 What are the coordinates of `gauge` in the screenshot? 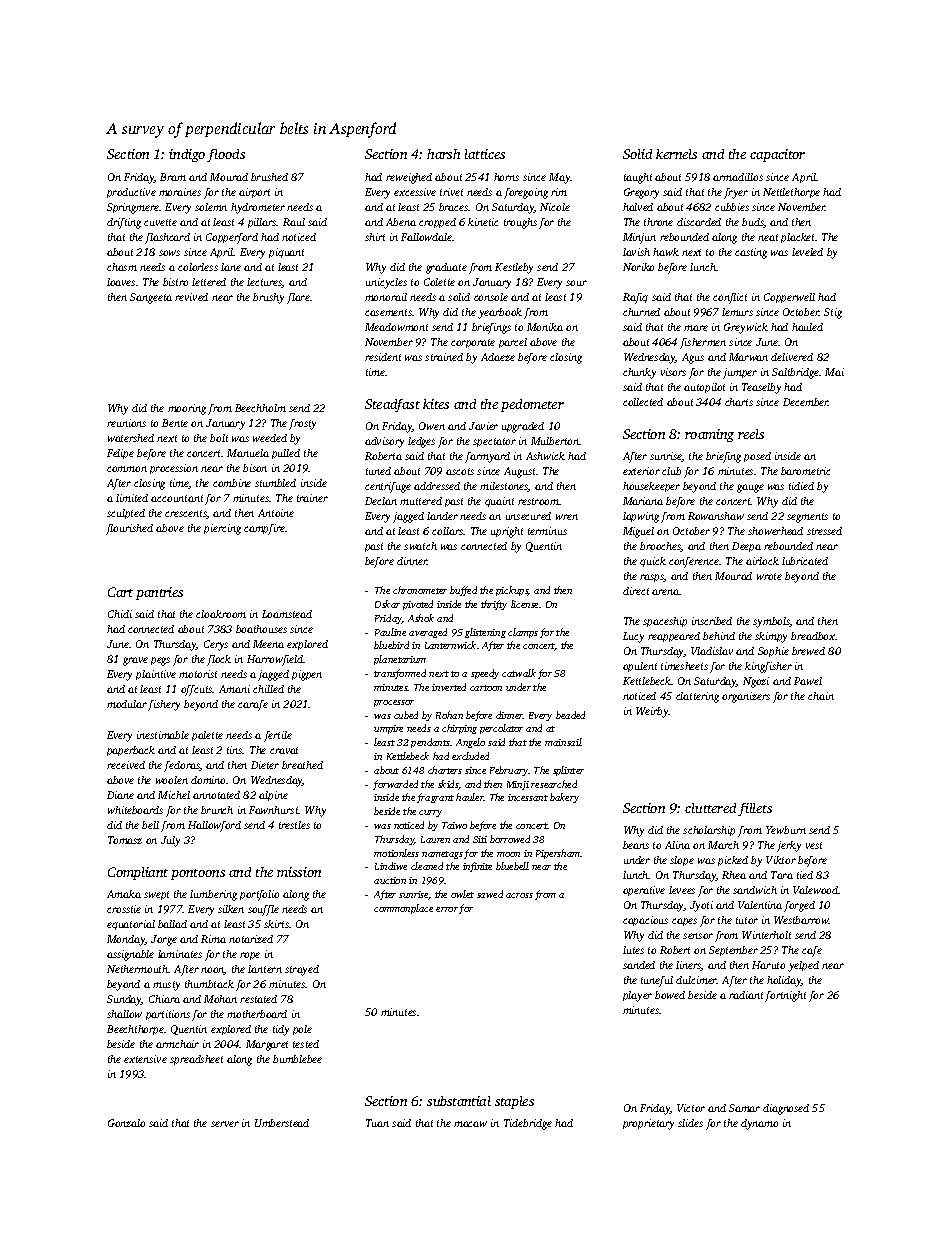 It's located at (750, 488).
